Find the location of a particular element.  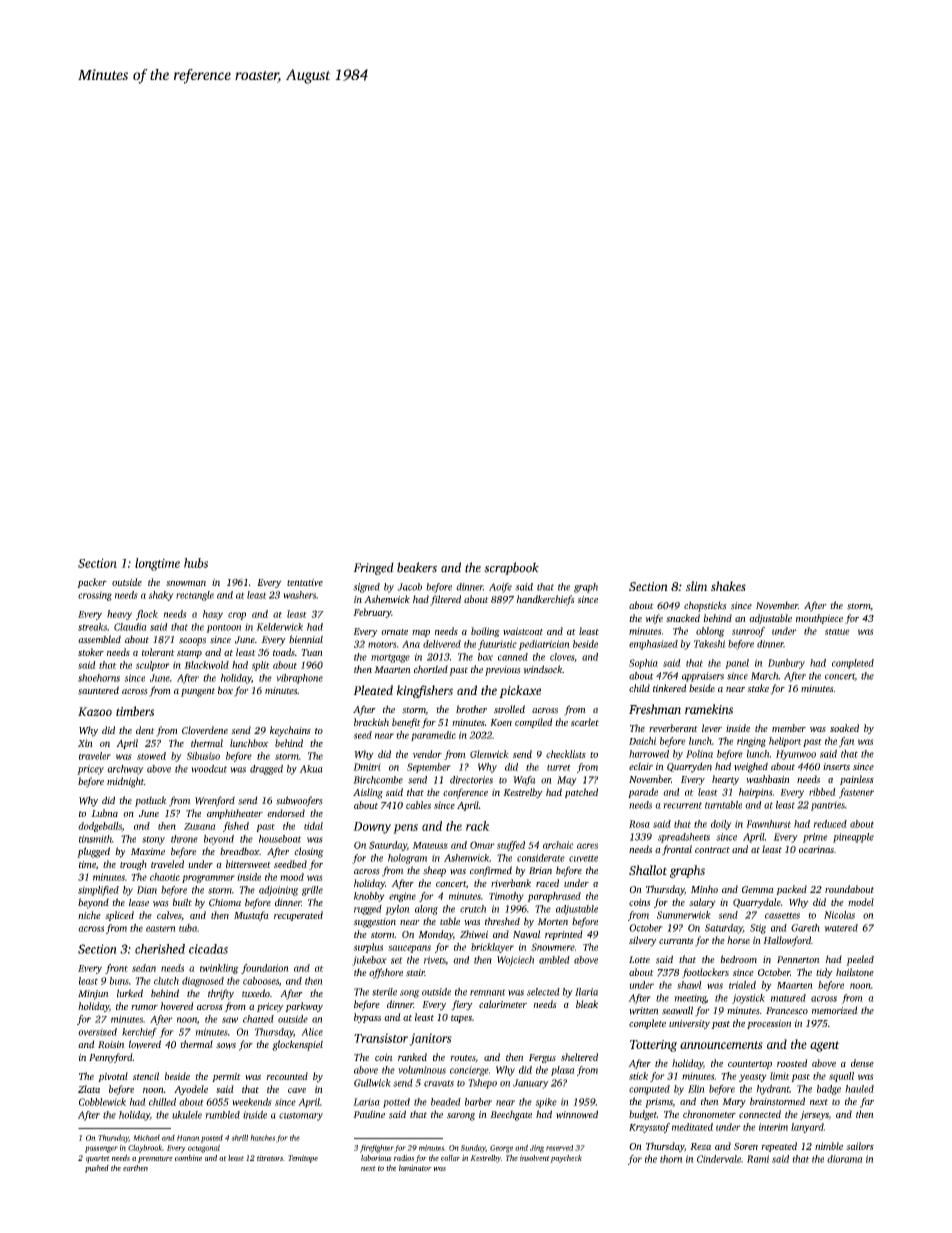

Cobblewick is located at coordinates (102, 1102).
